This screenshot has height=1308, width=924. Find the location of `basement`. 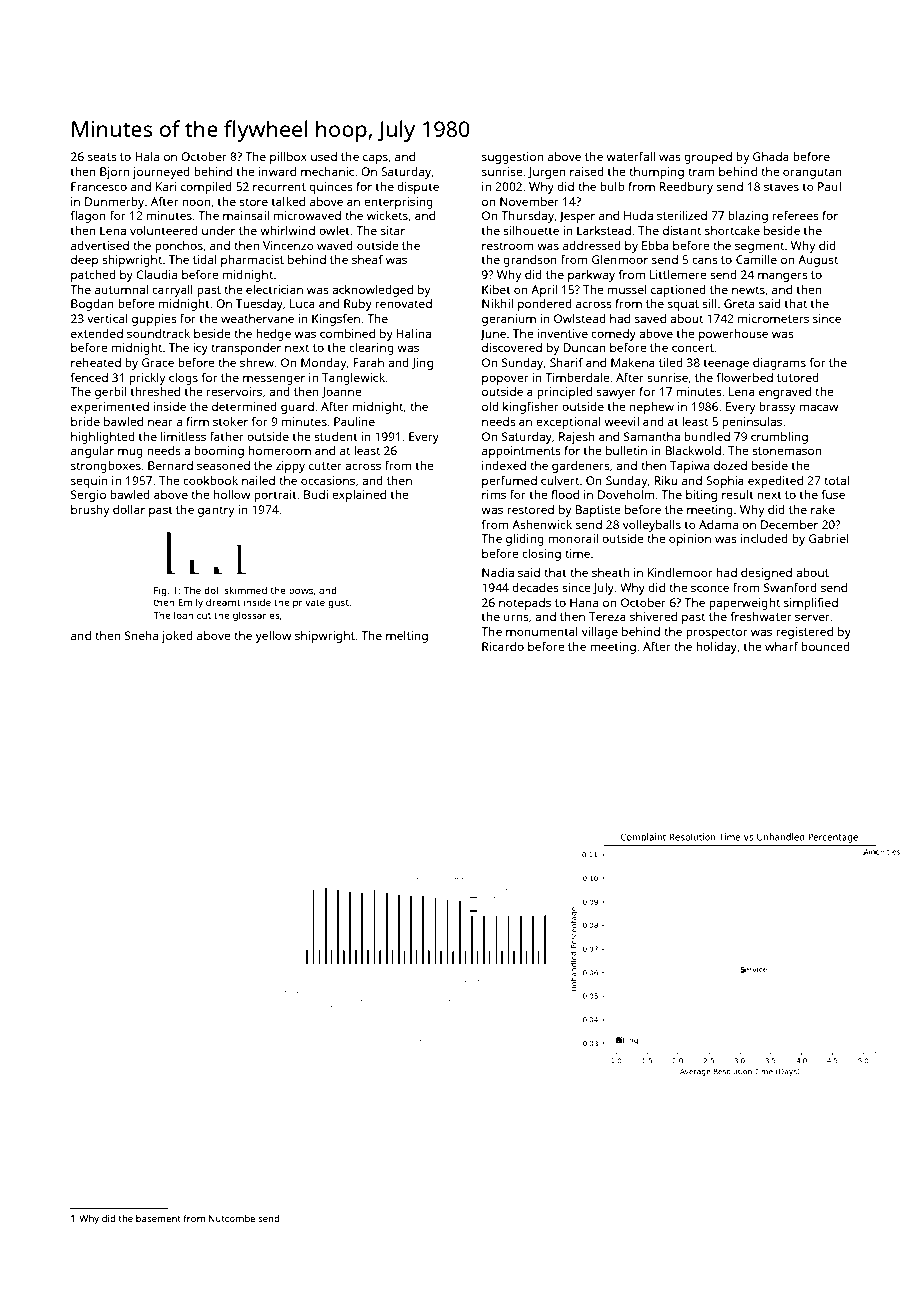

basement is located at coordinates (158, 1218).
